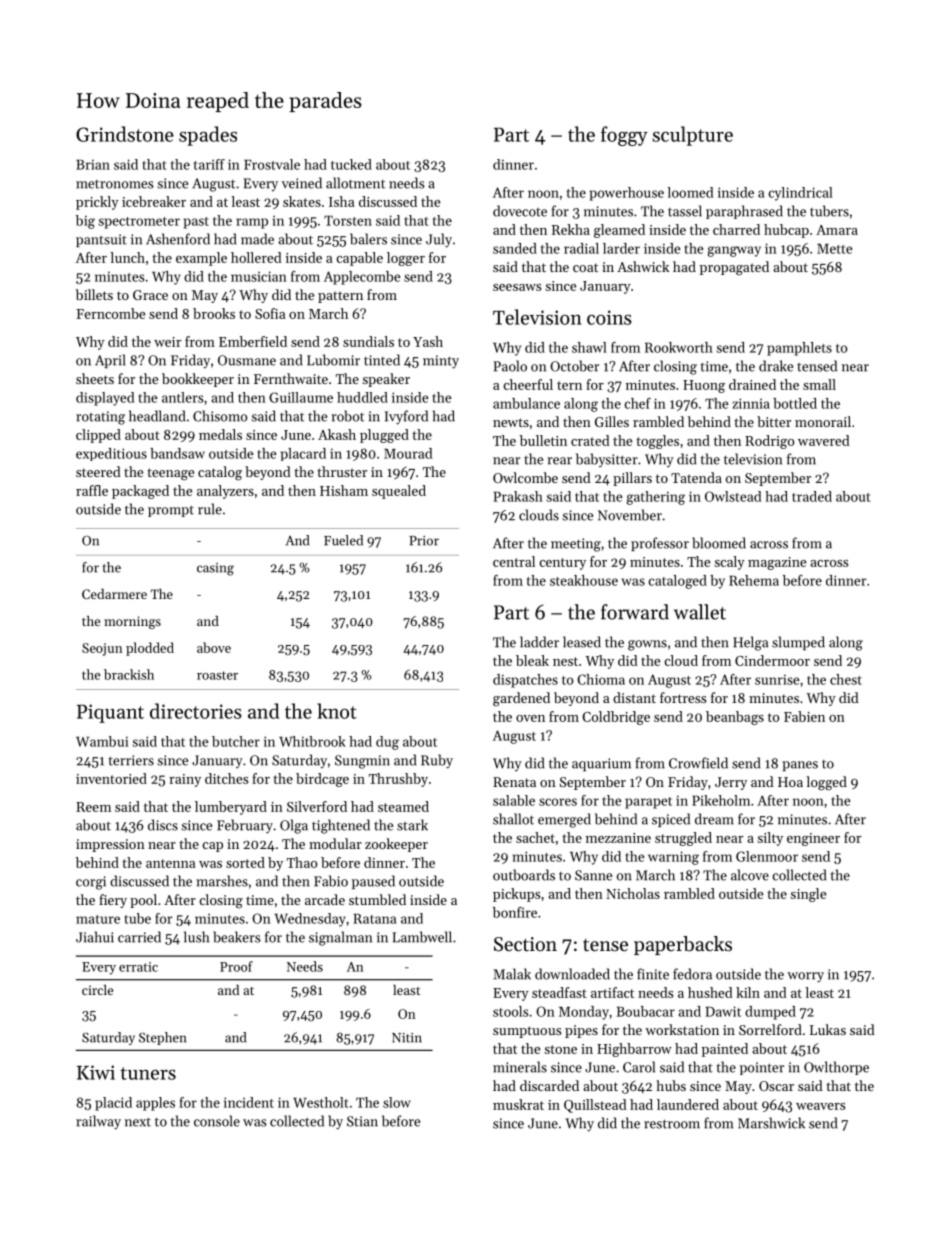 The image size is (952, 1233). I want to click on Brian, so click(93, 164).
